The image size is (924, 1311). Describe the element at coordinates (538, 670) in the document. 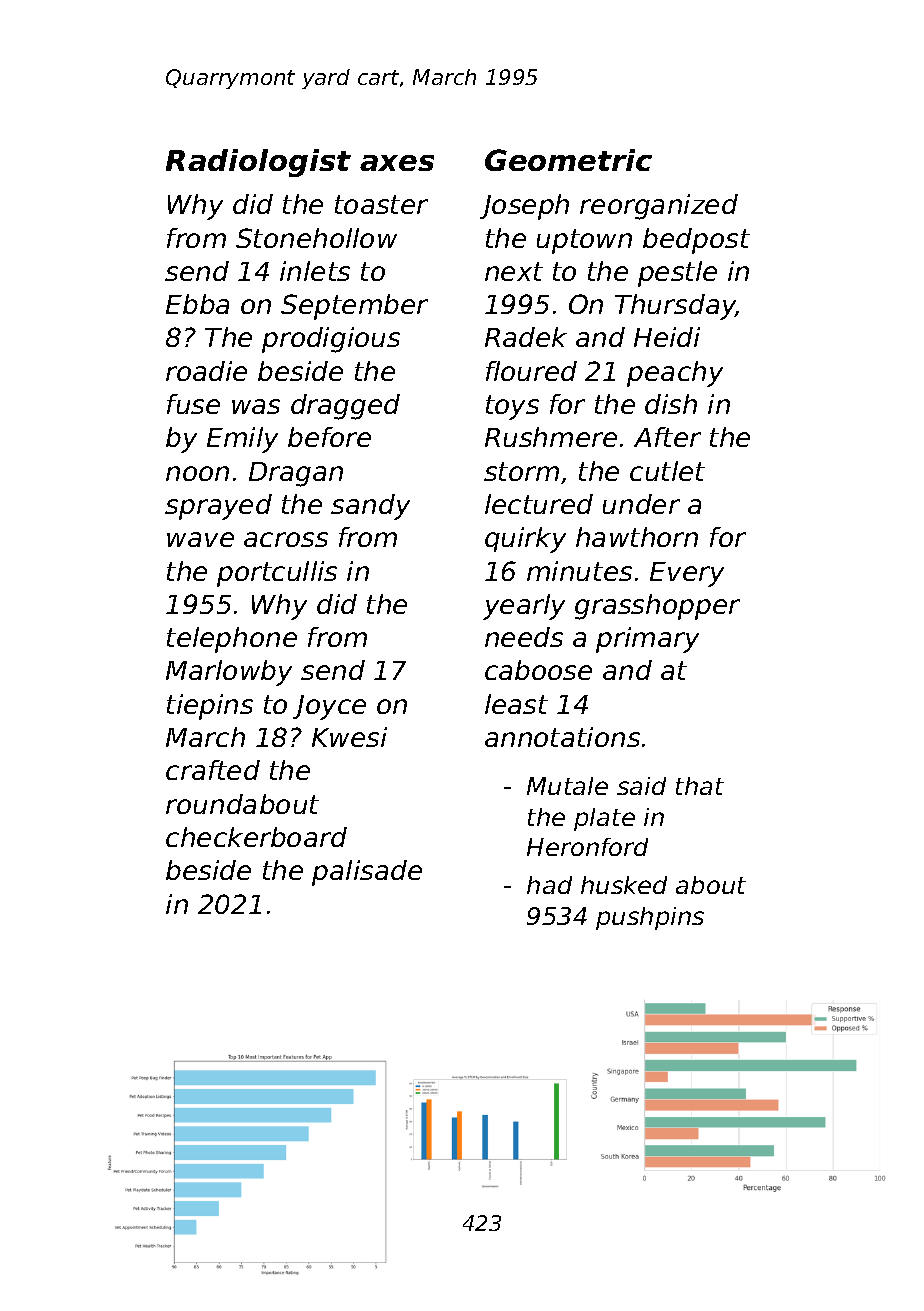

I see `caboose` at that location.
